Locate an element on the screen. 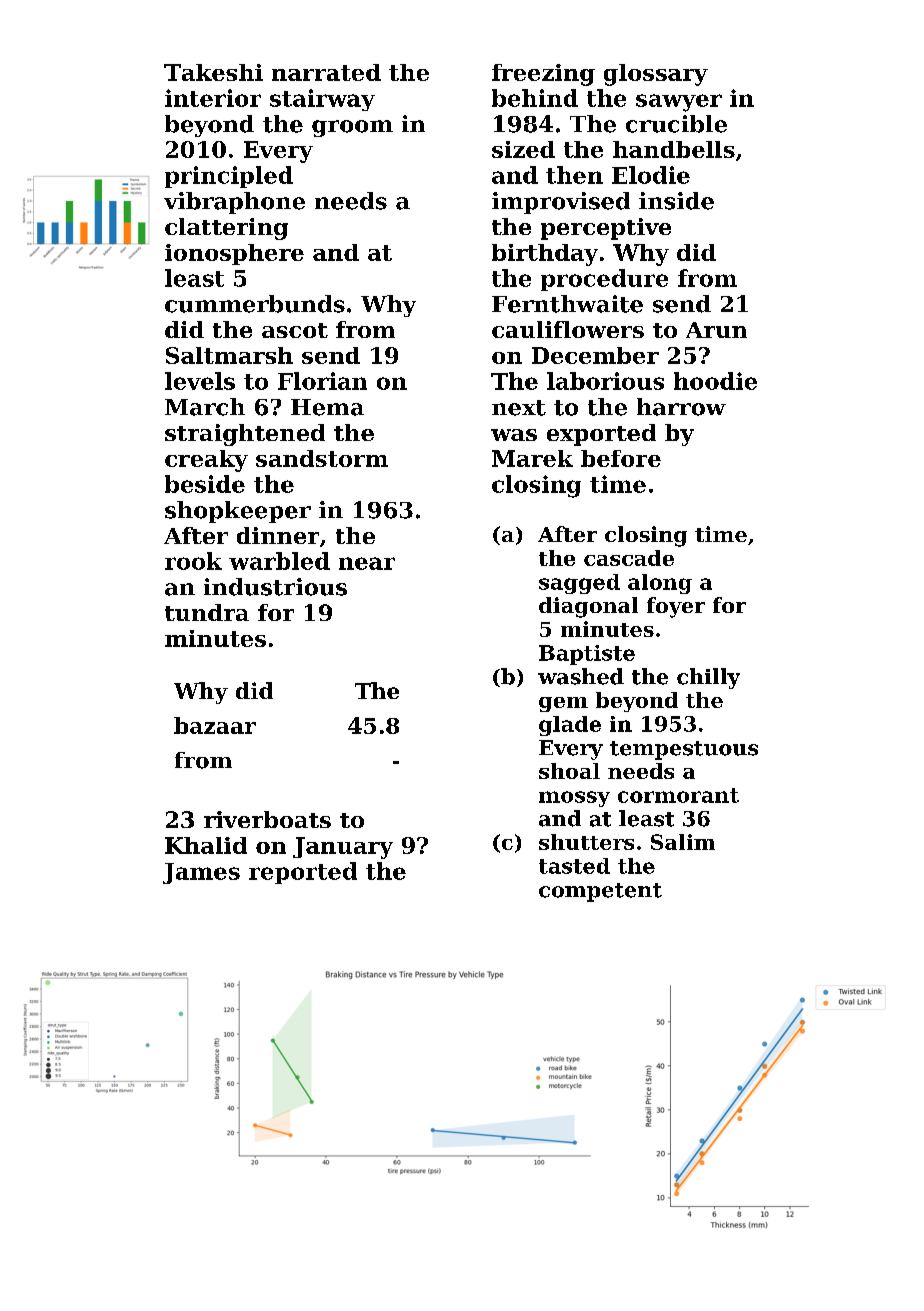  riverboats is located at coordinates (267, 819).
